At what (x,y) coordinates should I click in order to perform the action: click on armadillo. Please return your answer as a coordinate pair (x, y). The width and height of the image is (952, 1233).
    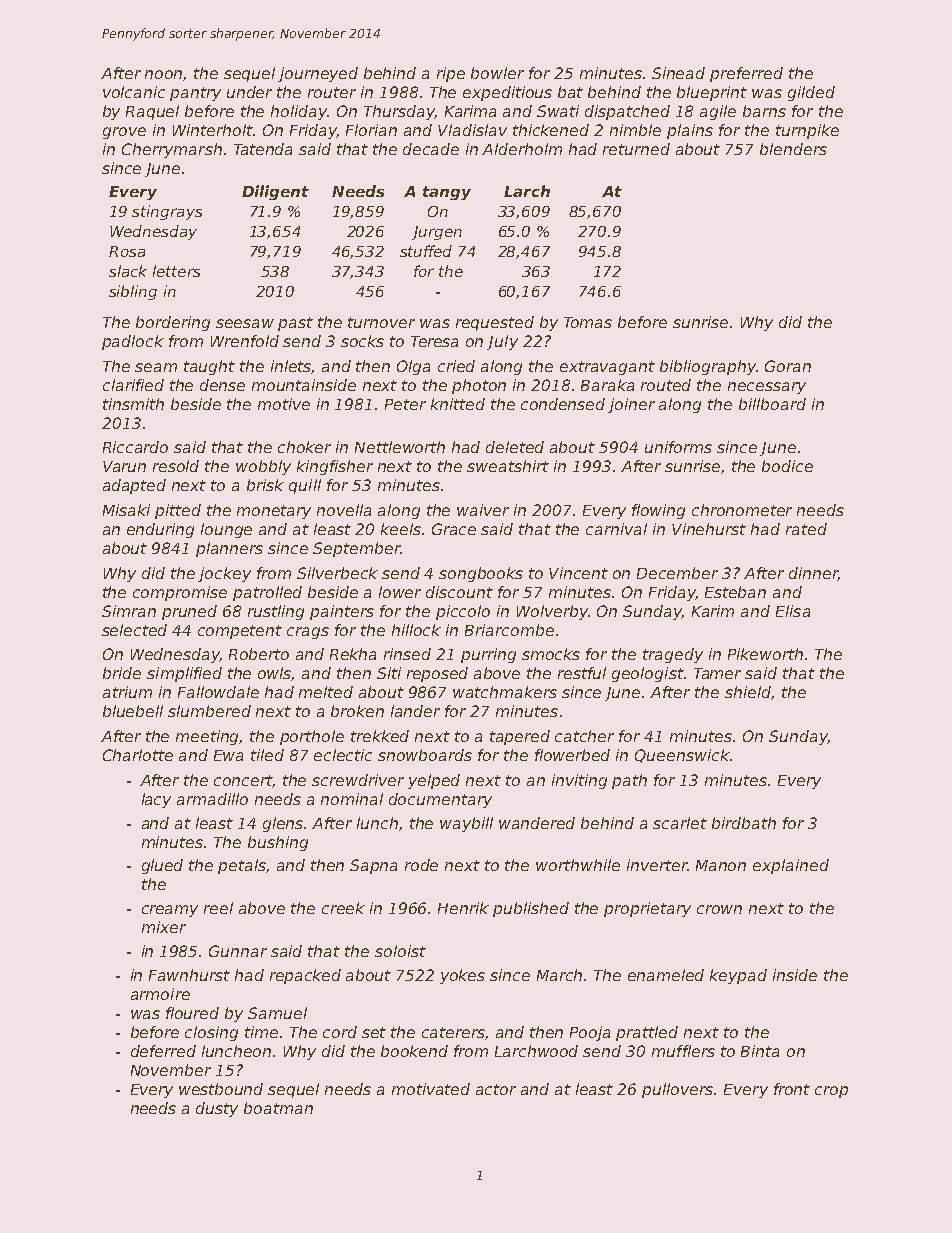
    Looking at the image, I should click on (212, 799).
